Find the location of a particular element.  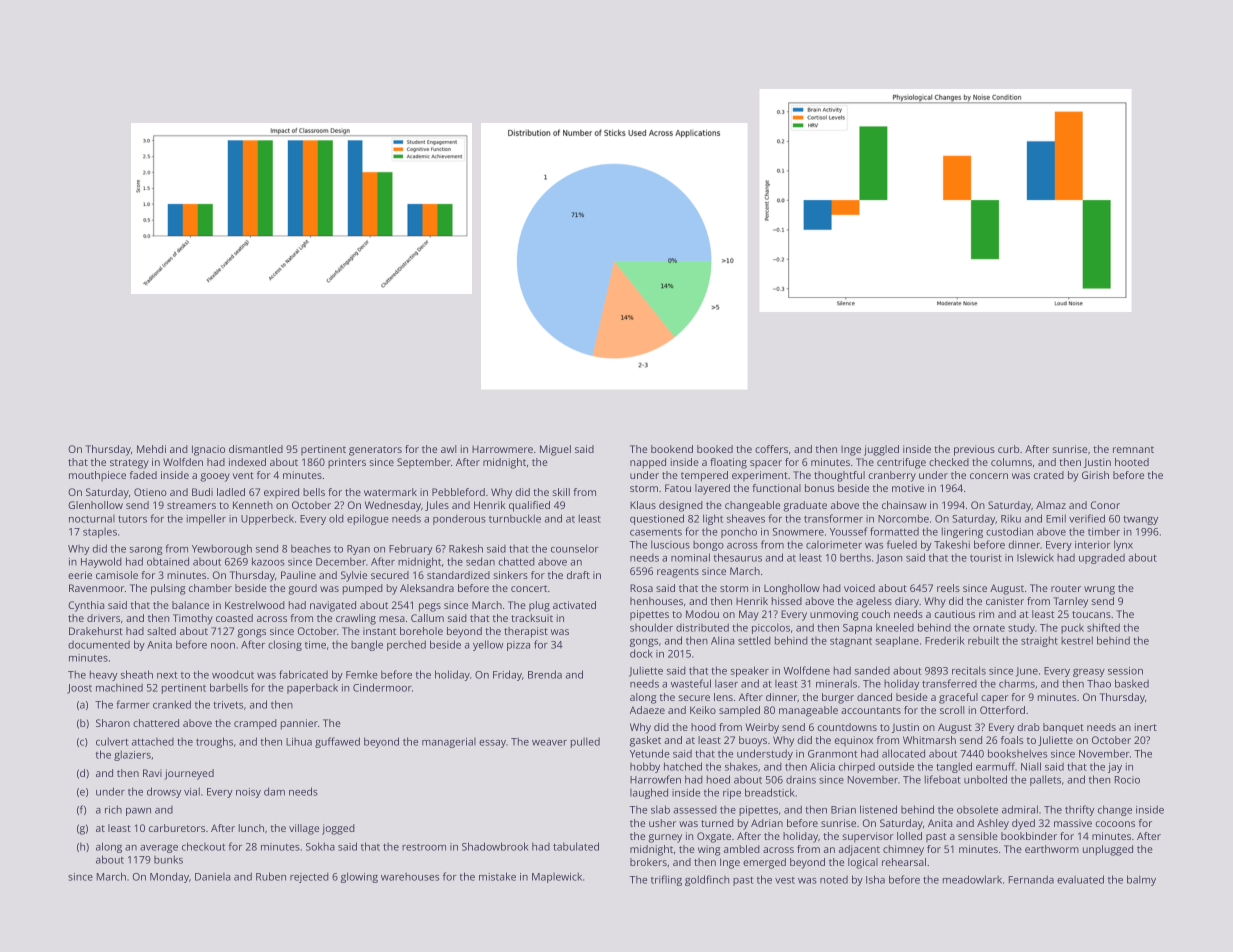

qualified is located at coordinates (529, 506).
